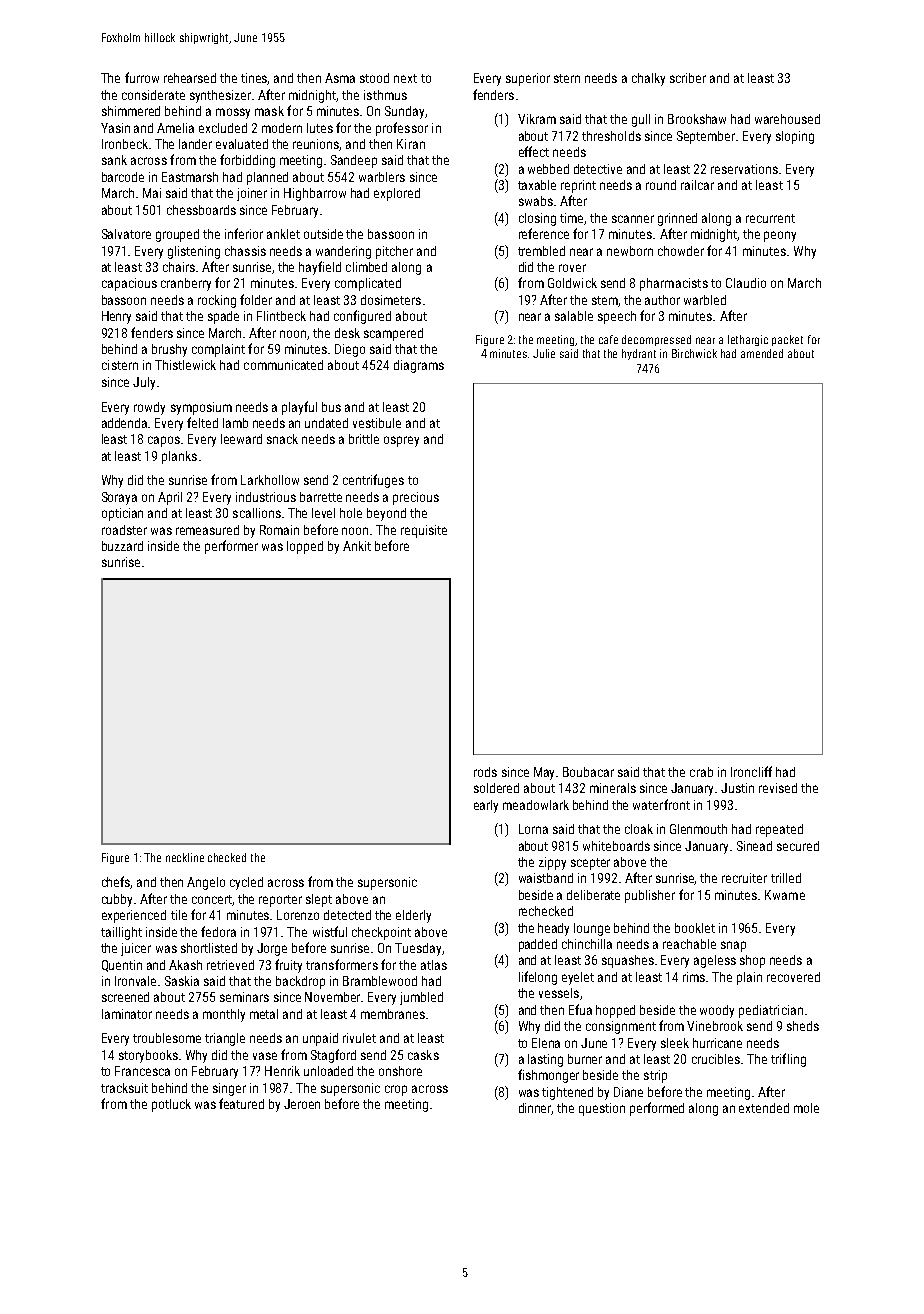 This page has width=924, height=1314. I want to click on newborn, so click(630, 251).
